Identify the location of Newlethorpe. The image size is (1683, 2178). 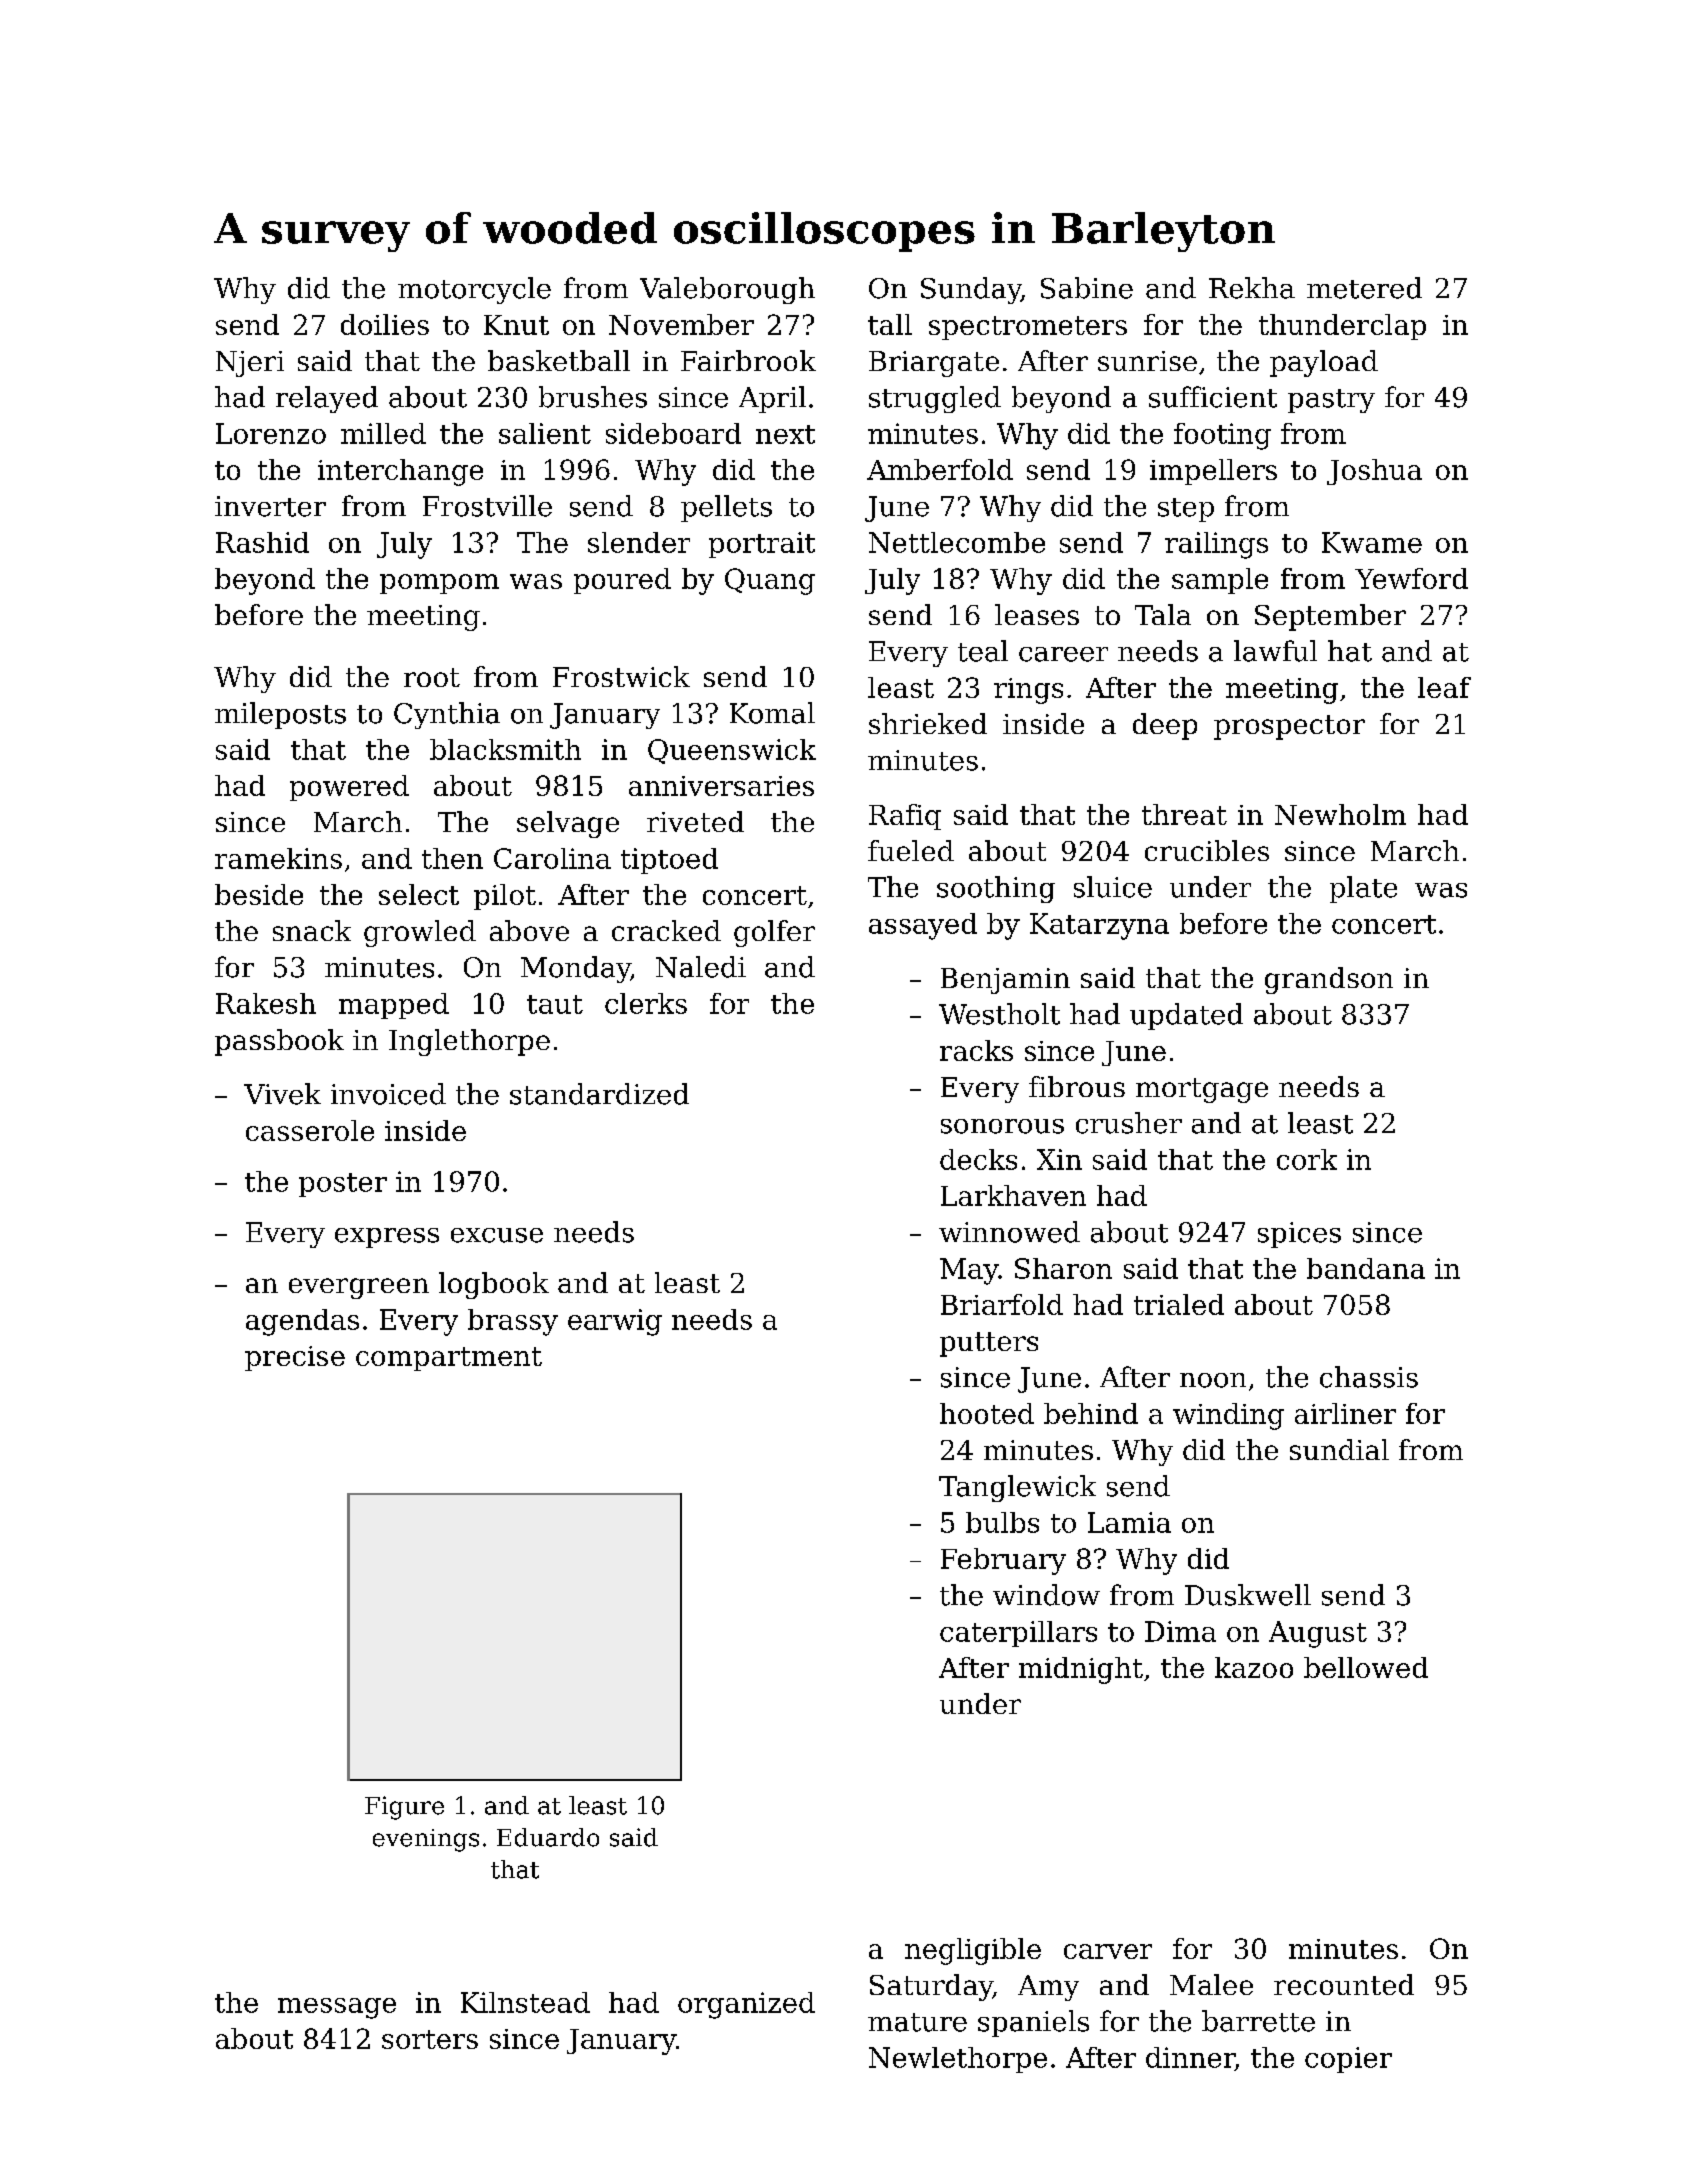
(958, 2060).
